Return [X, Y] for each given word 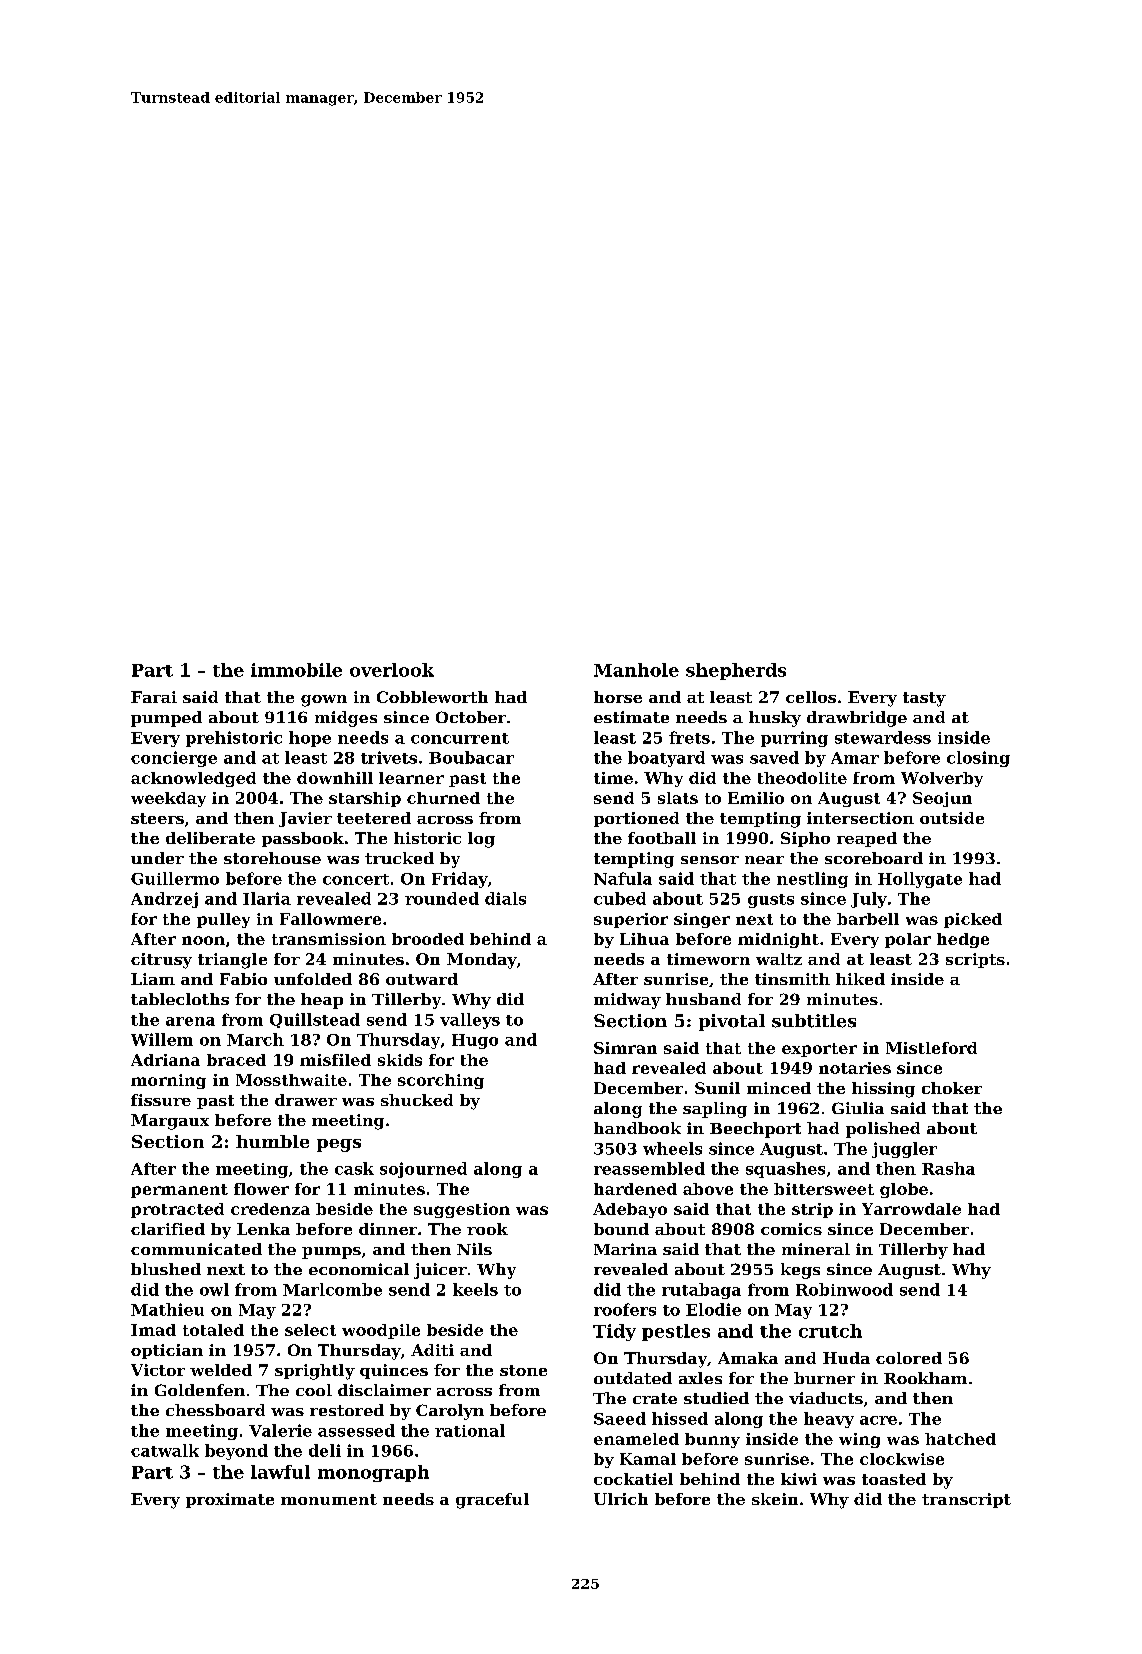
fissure [161, 1100]
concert [356, 879]
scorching [441, 1081]
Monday [482, 961]
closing [978, 759]
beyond [236, 1452]
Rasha [948, 1168]
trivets [389, 757]
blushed [166, 1269]
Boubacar [471, 757]
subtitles [814, 1021]
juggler [904, 1150]
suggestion [462, 1210]
